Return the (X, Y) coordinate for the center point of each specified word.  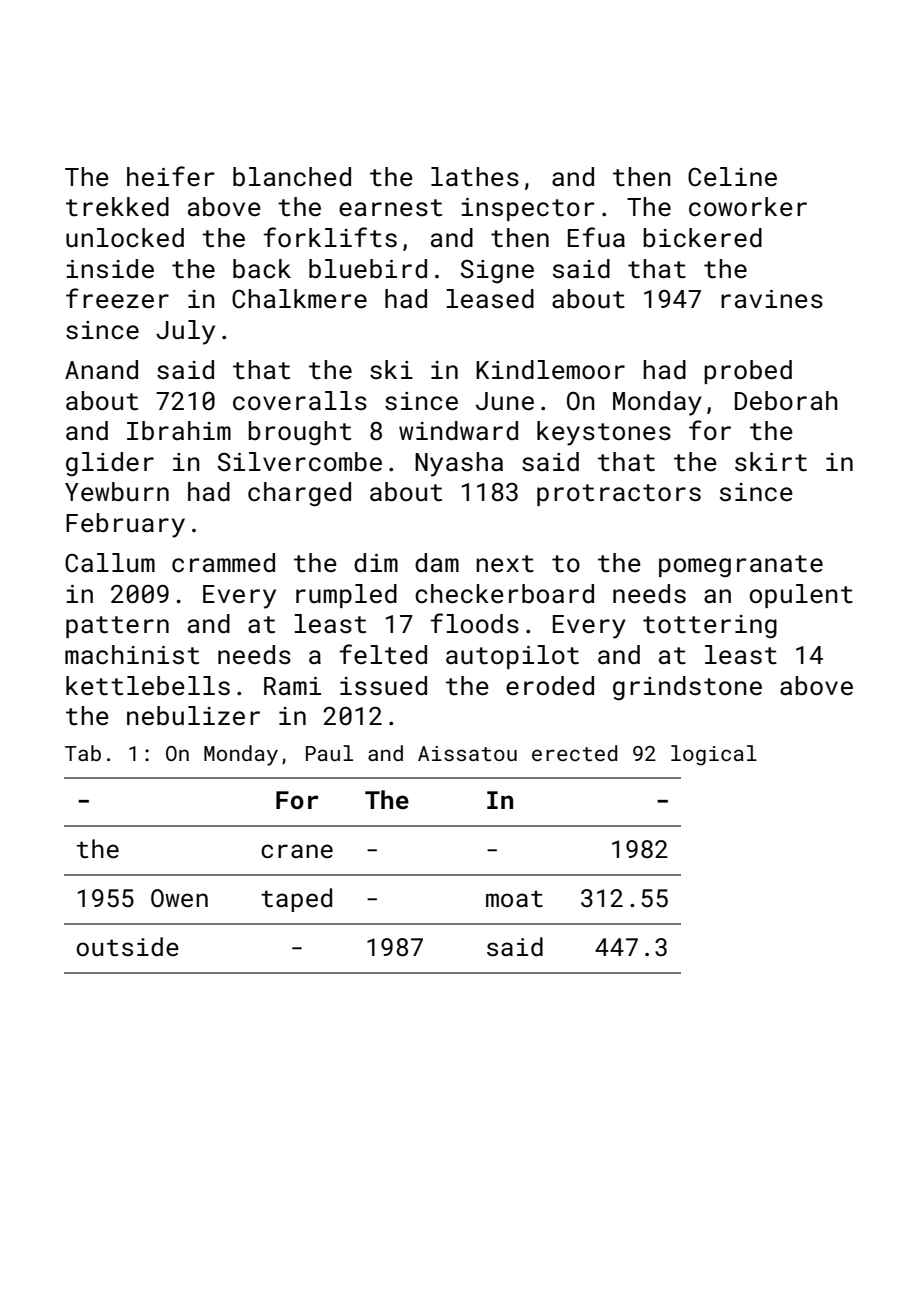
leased (490, 299)
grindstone (687, 688)
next (505, 563)
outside (127, 947)
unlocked (125, 238)
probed (748, 372)
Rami (292, 686)
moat (514, 899)
